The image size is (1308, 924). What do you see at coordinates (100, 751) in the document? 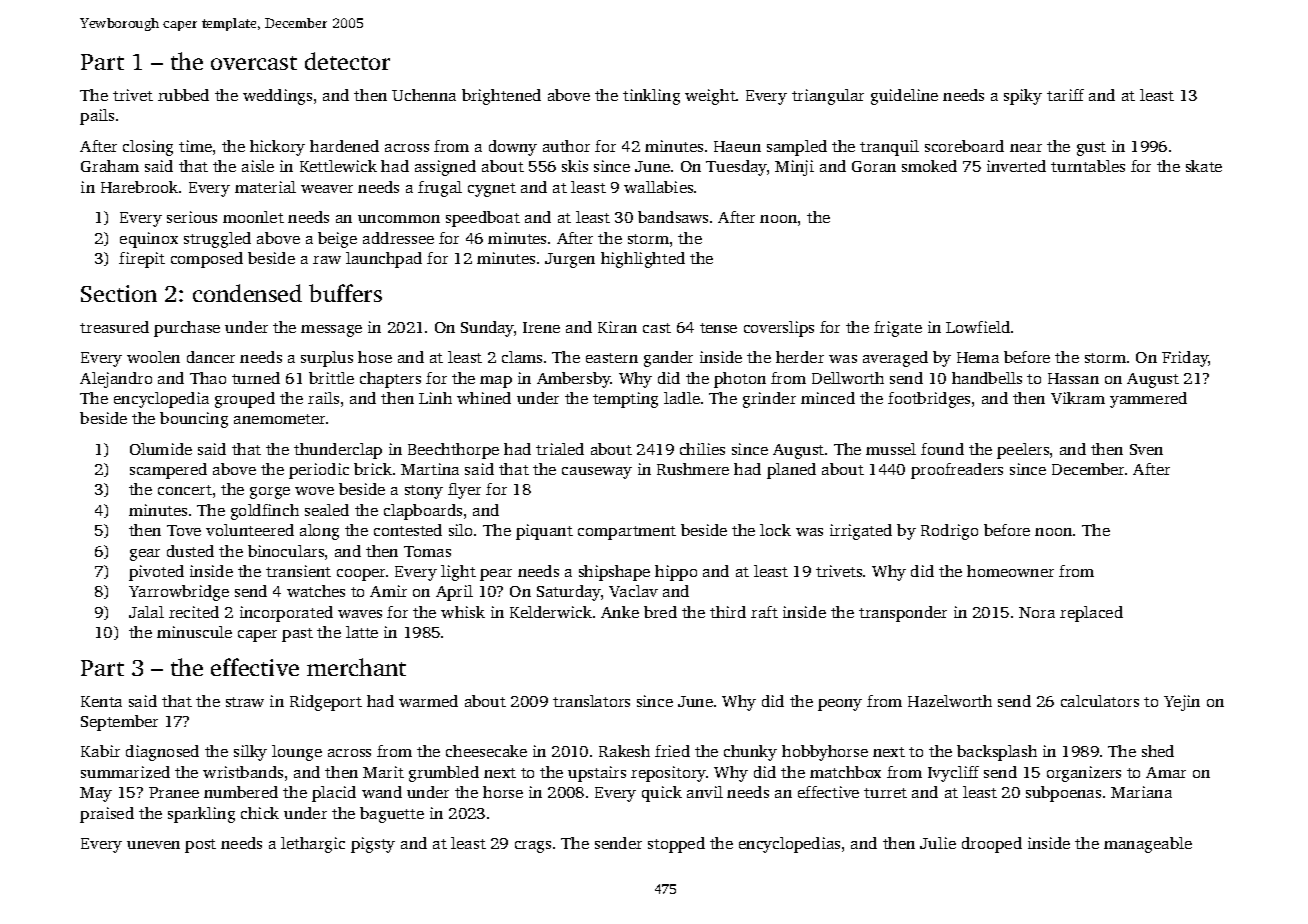
I see `Kabir` at bounding box center [100, 751].
